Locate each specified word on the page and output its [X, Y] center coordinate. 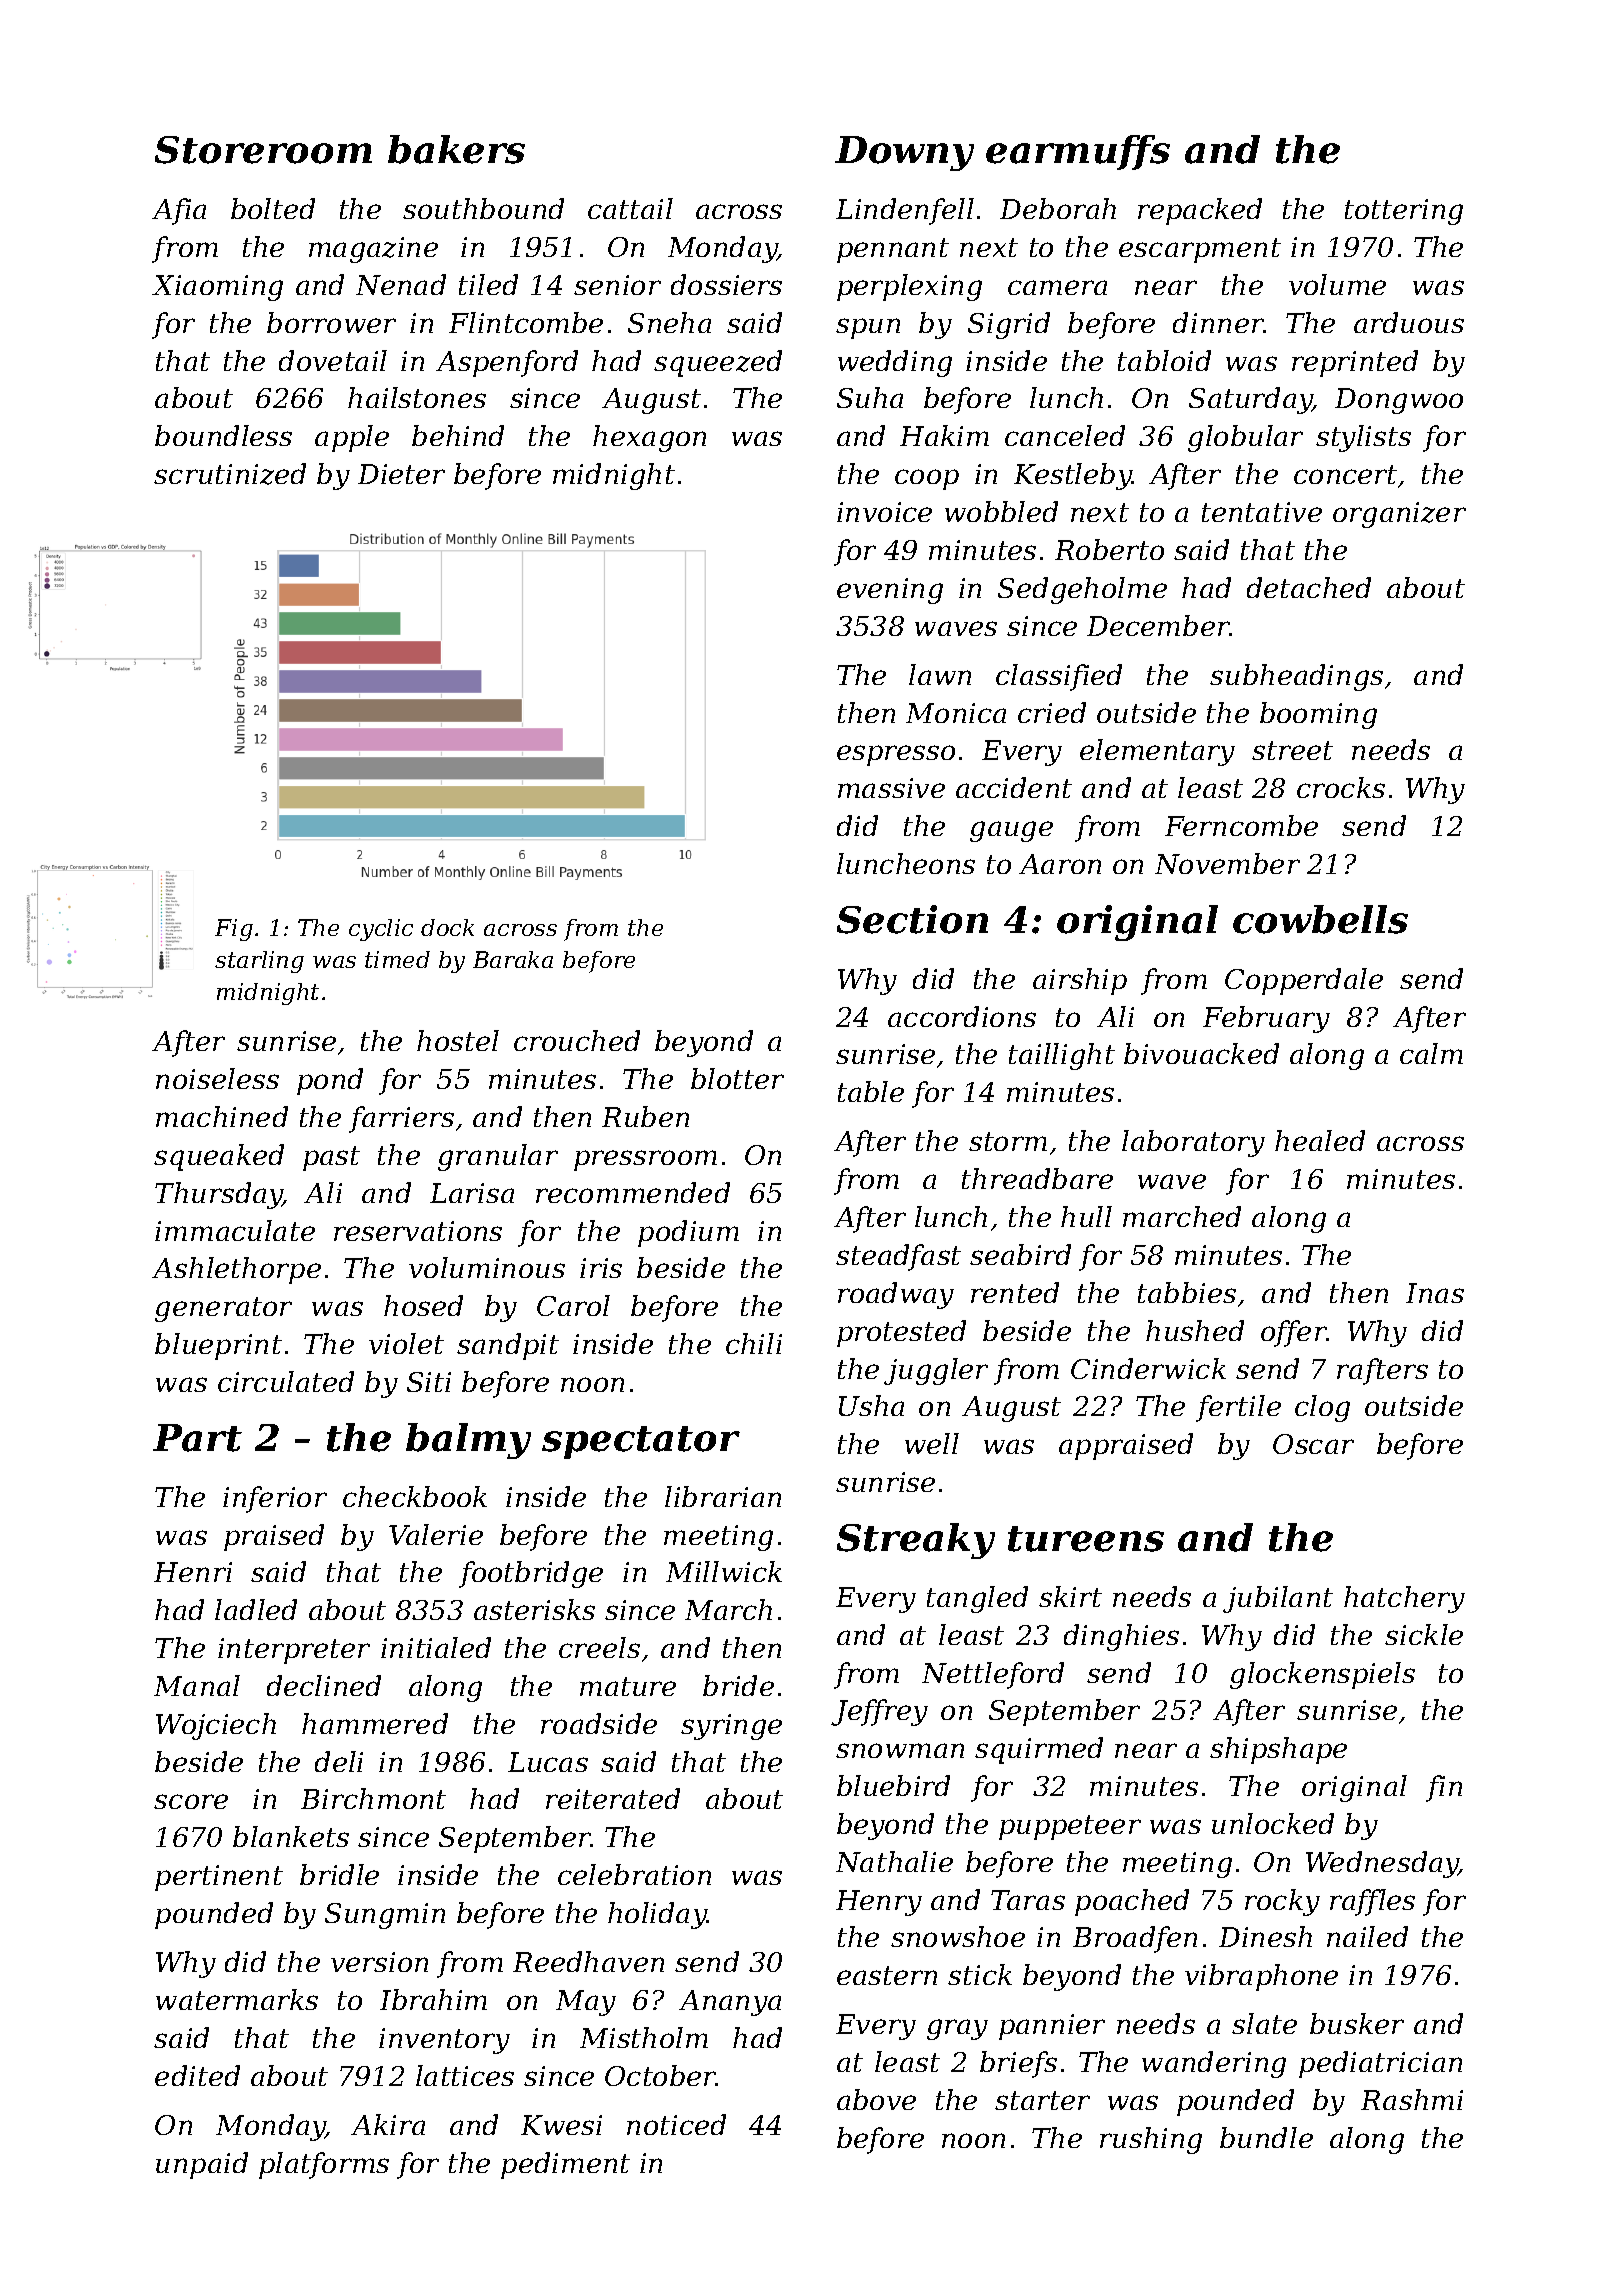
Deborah [1058, 208]
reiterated [613, 1798]
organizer [1399, 515]
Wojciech [216, 1726]
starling [259, 962]
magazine [373, 250]
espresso [896, 755]
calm [1431, 1053]
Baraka [513, 959]
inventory [444, 2041]
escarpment [1200, 250]
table [871, 1091]
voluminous [487, 1267]
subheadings [1296, 677]
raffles [1372, 1902]
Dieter [401, 474]
